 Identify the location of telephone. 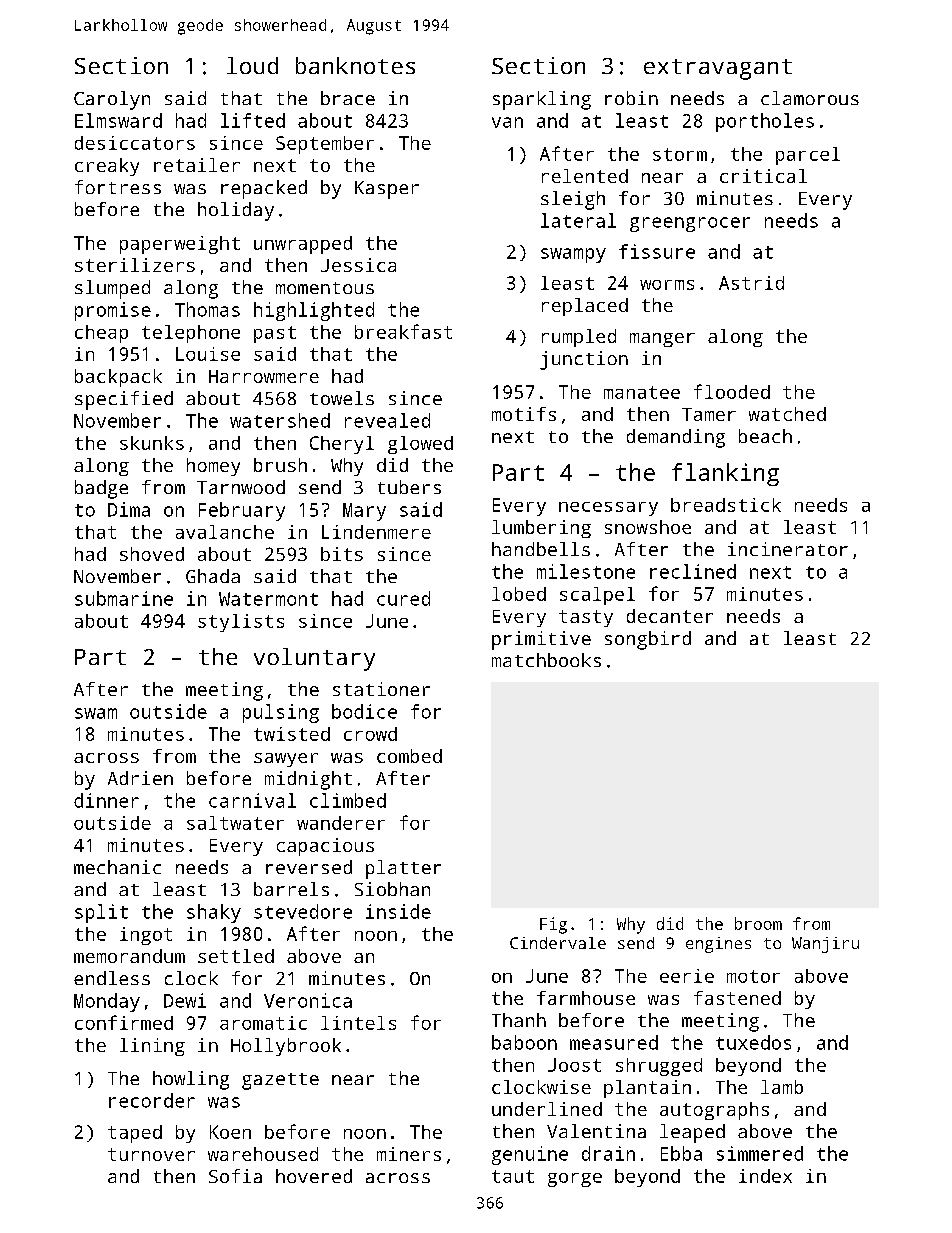
(191, 334).
